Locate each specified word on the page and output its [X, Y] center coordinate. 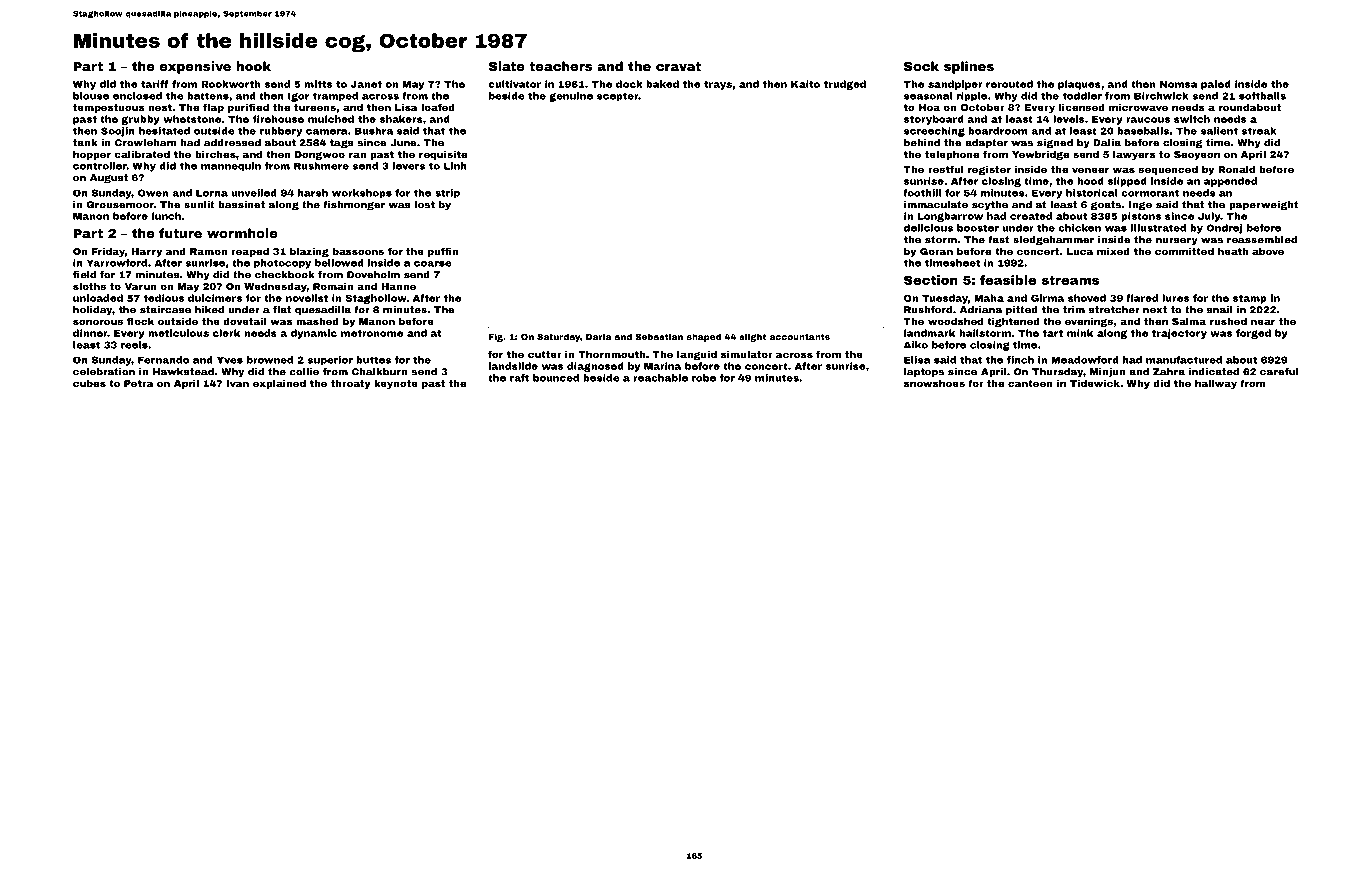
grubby [140, 120]
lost [425, 205]
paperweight [1263, 206]
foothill [922, 193]
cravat [678, 66]
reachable [660, 378]
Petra [139, 383]
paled [1216, 85]
